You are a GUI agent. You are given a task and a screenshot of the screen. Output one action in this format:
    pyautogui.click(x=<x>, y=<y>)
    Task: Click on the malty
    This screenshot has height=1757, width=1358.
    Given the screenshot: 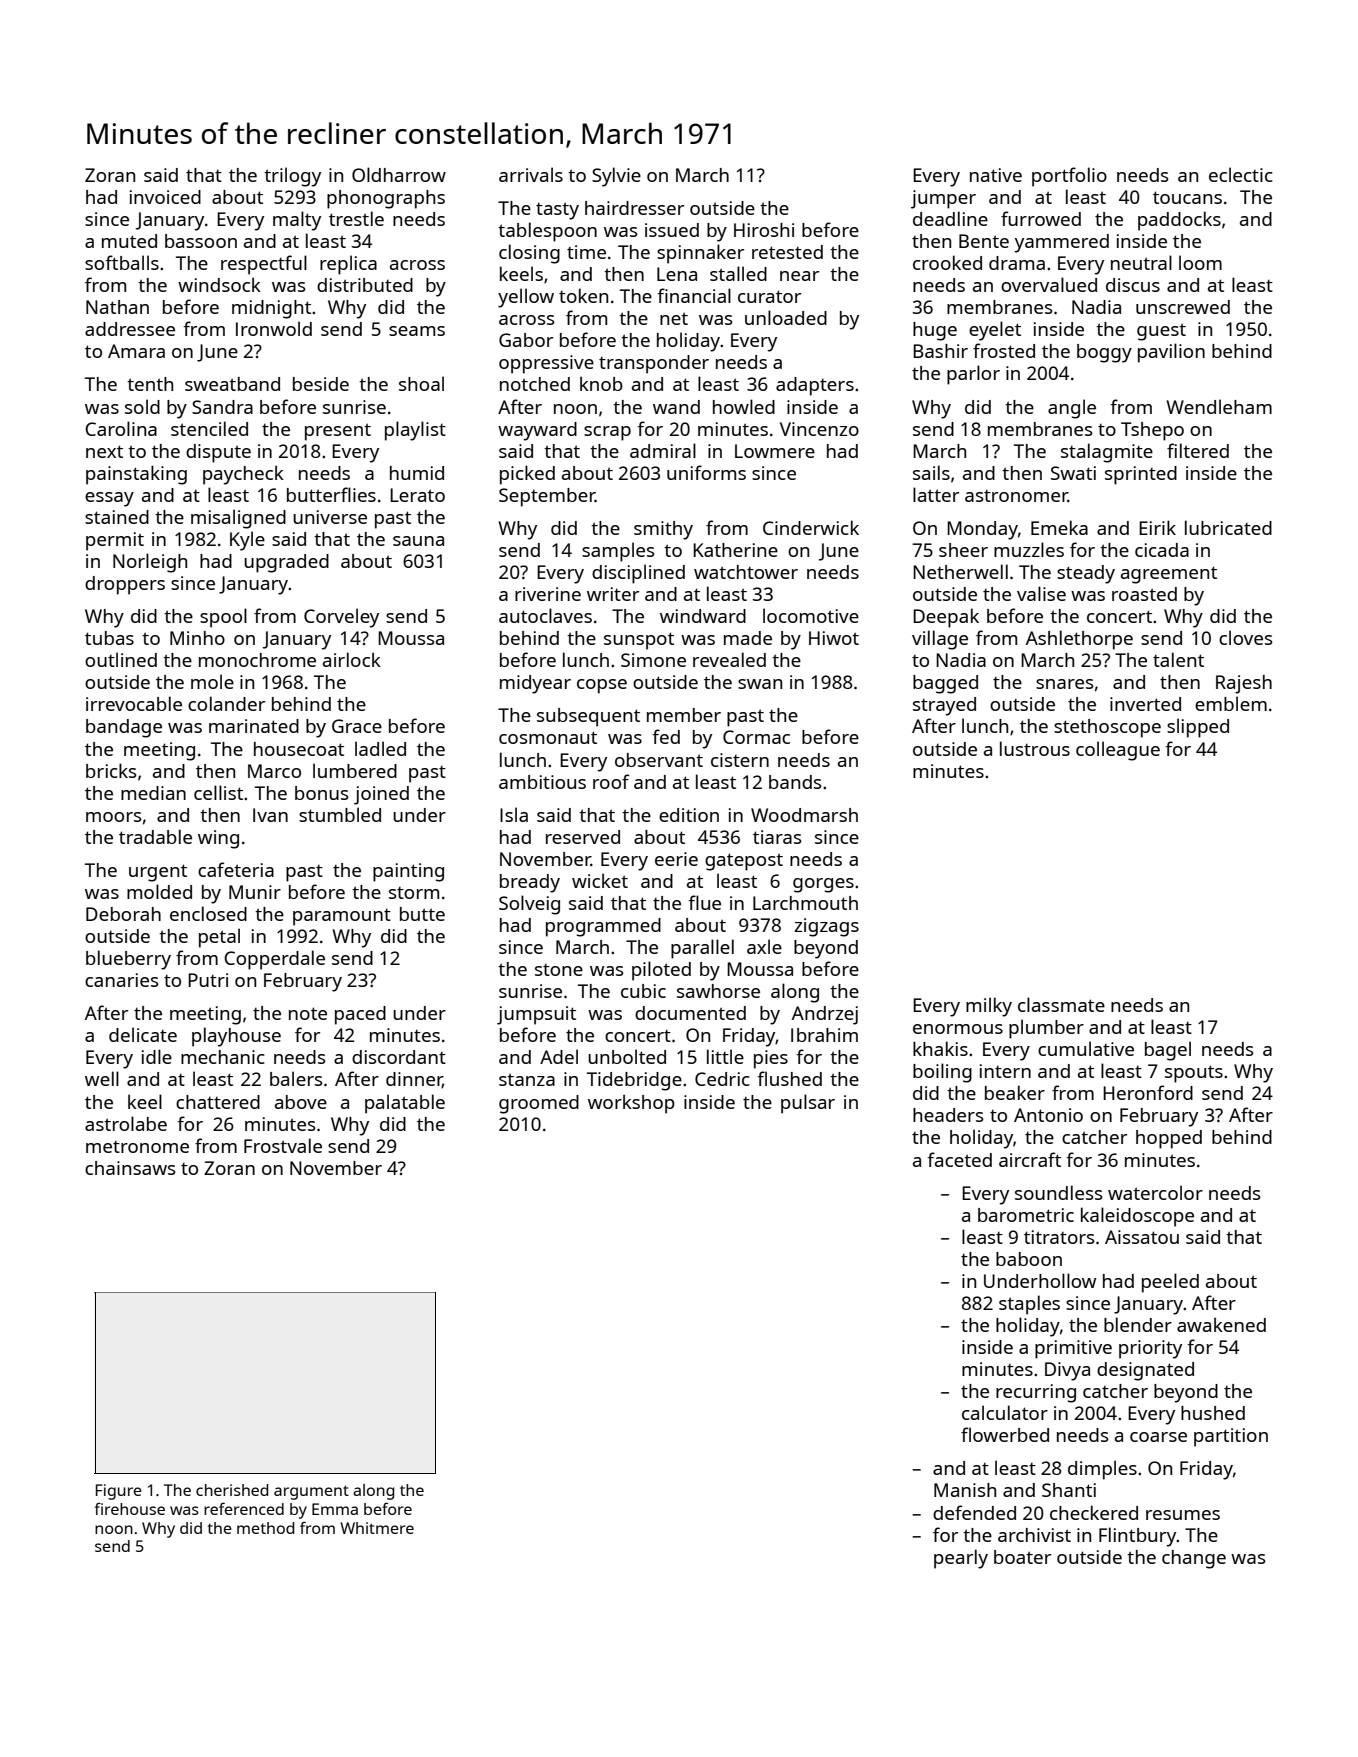 What is the action you would take?
    pyautogui.click(x=297, y=221)
